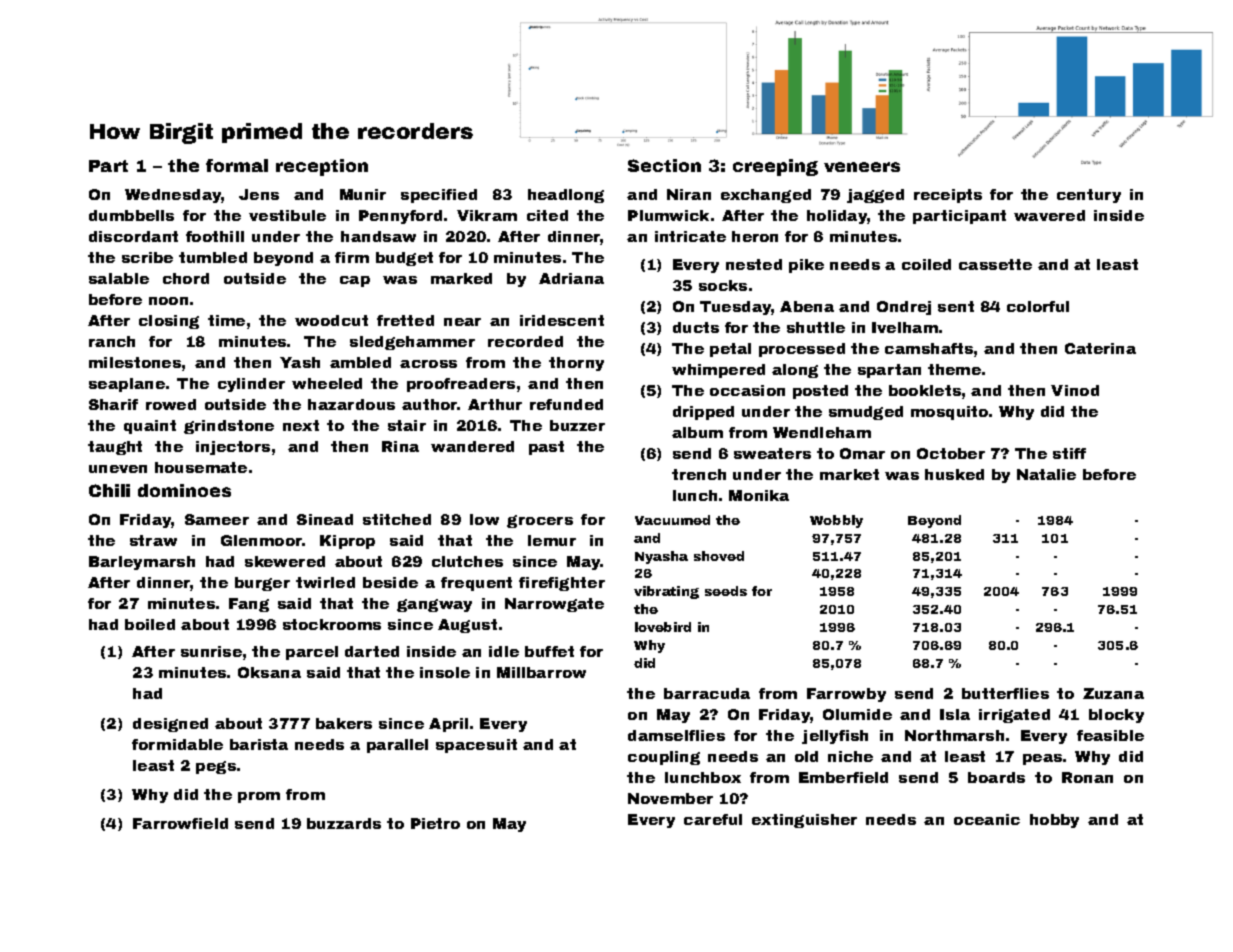  Describe the element at coordinates (153, 540) in the image. I see `straw` at that location.
